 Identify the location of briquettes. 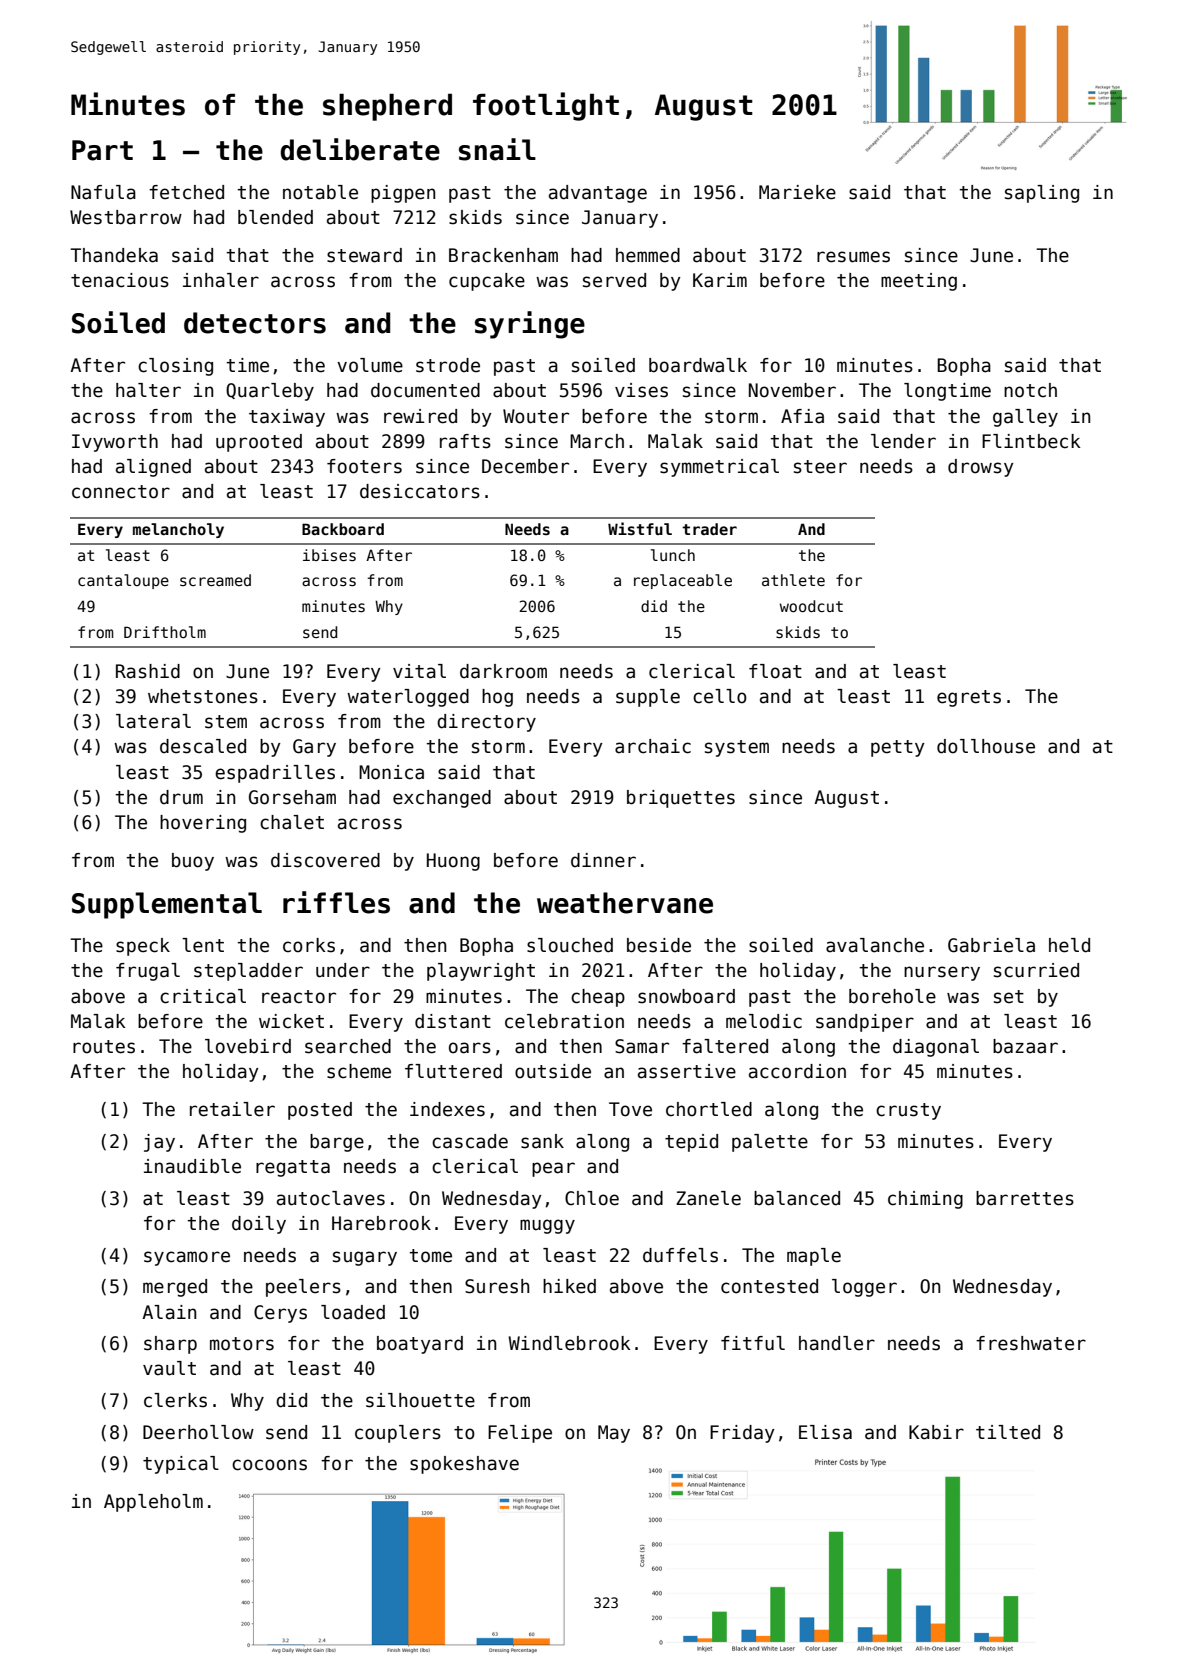
(681, 799).
